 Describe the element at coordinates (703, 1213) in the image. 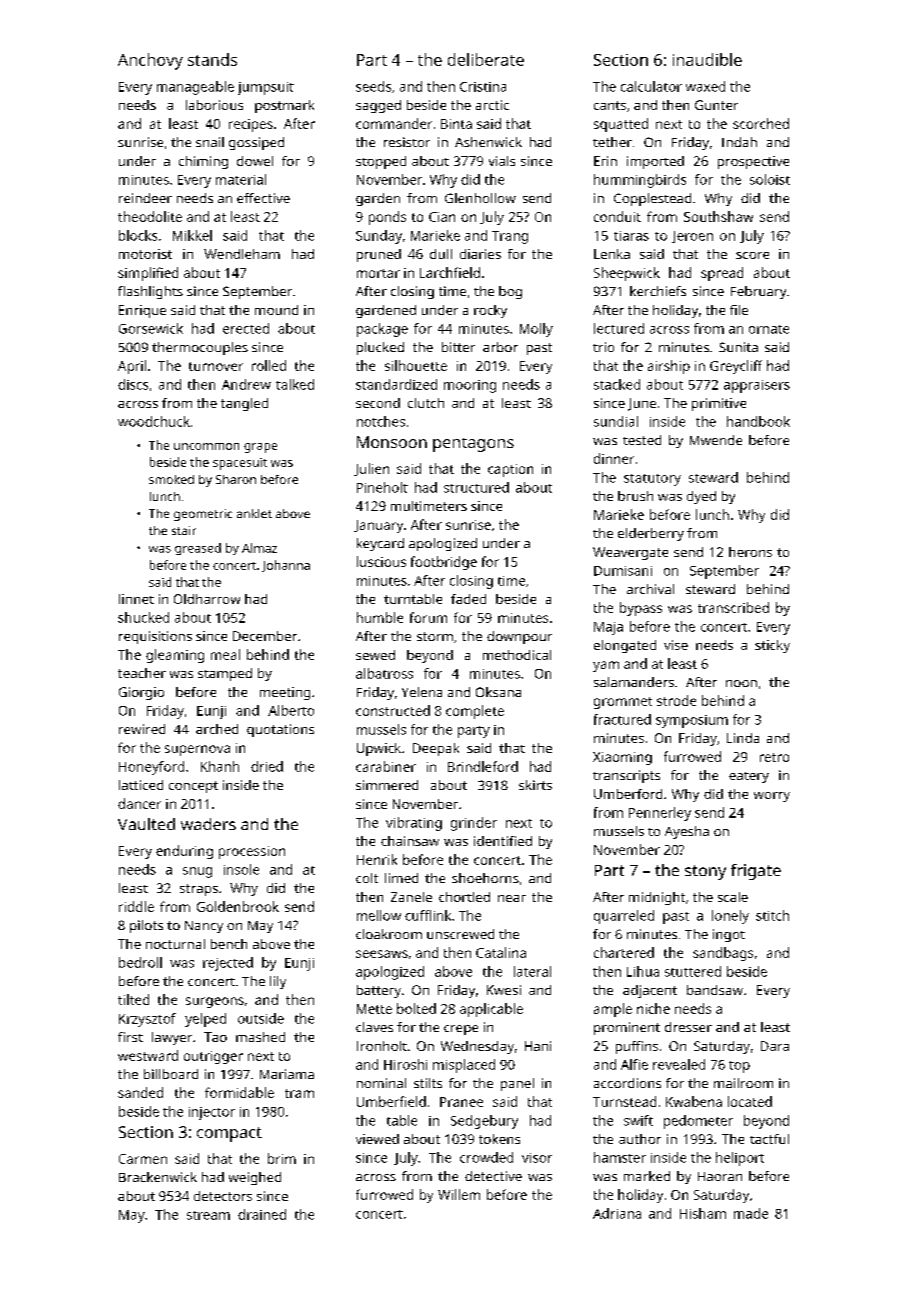

I see `Hisham` at that location.
